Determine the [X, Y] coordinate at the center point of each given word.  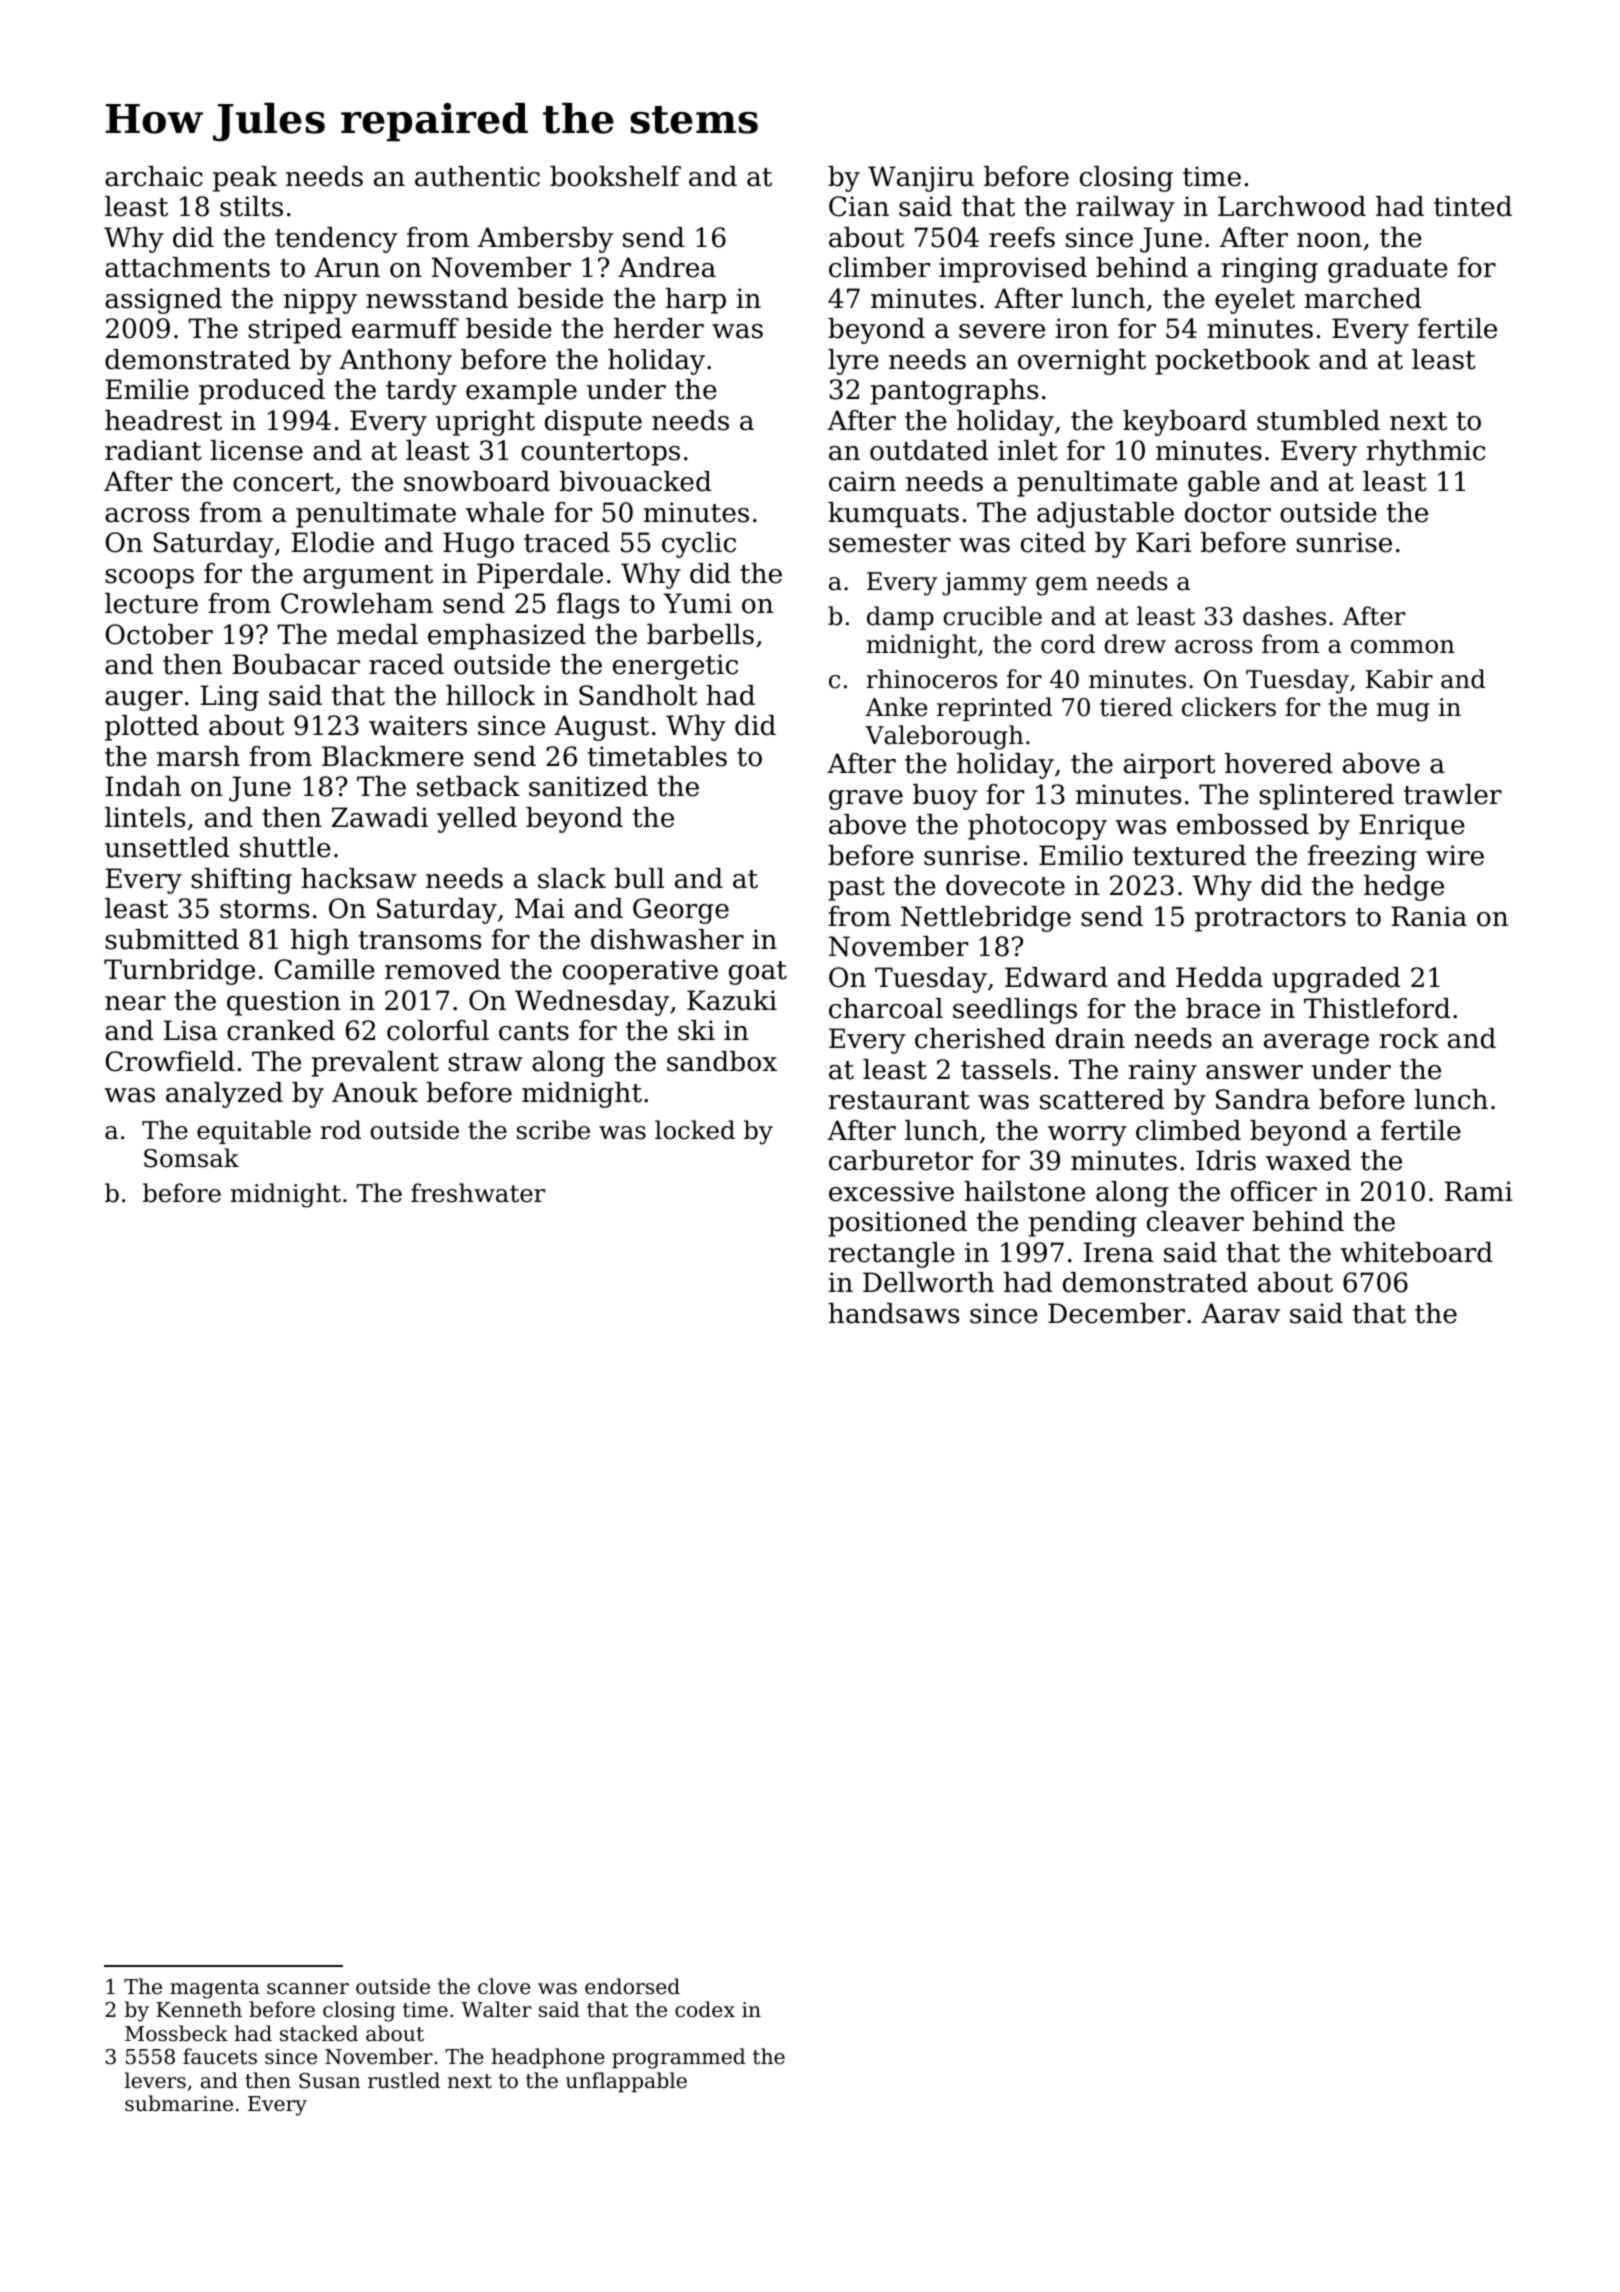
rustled [404, 2080]
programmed [678, 2058]
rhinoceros [931, 679]
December [1116, 1313]
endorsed [632, 1986]
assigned [163, 301]
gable [1224, 484]
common [1403, 647]
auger [144, 701]
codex [705, 2009]
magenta [215, 1989]
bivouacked [635, 481]
